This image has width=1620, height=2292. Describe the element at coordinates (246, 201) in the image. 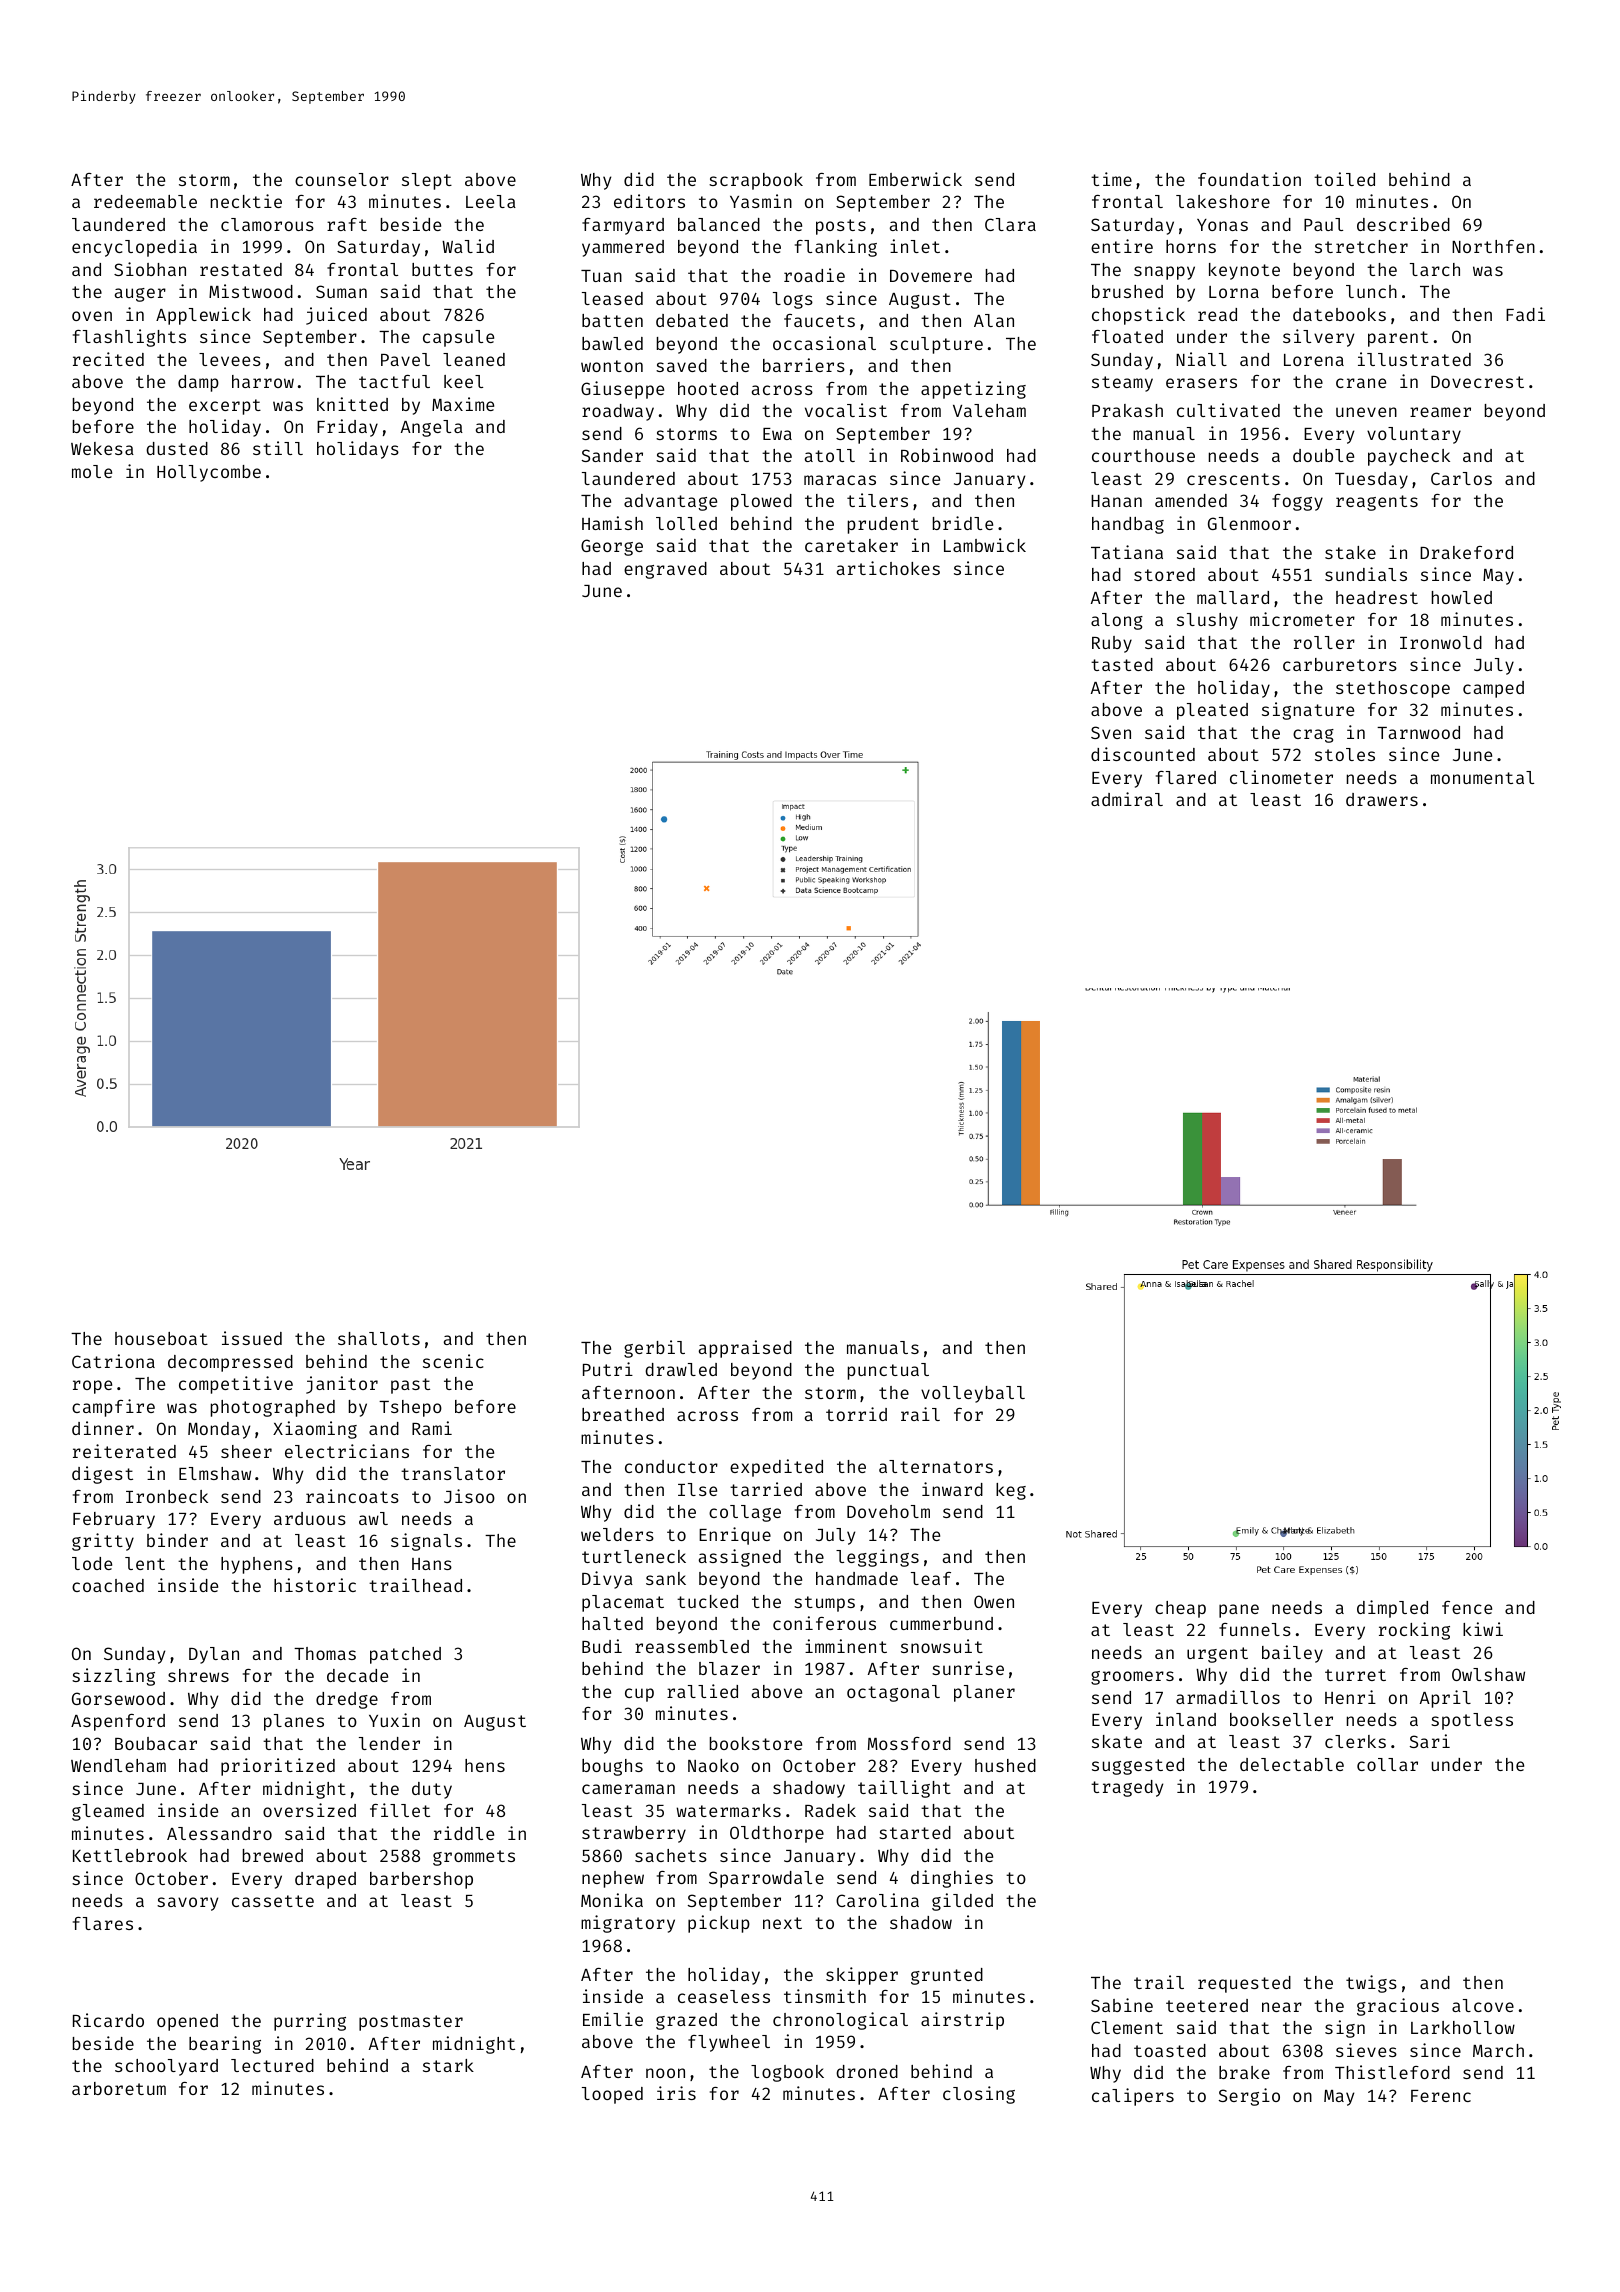

I see `necktie` at that location.
